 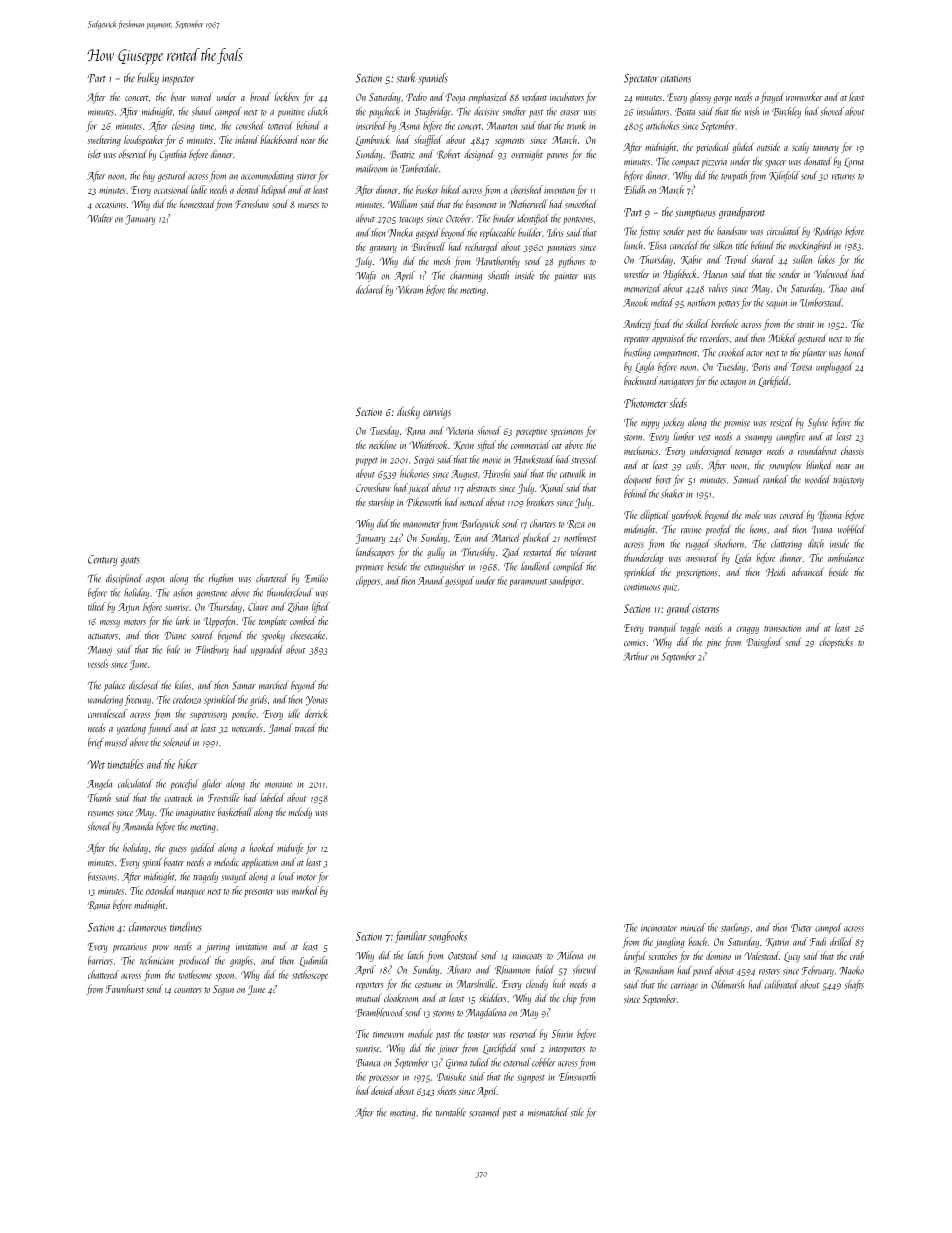 I want to click on citations, so click(x=675, y=78).
